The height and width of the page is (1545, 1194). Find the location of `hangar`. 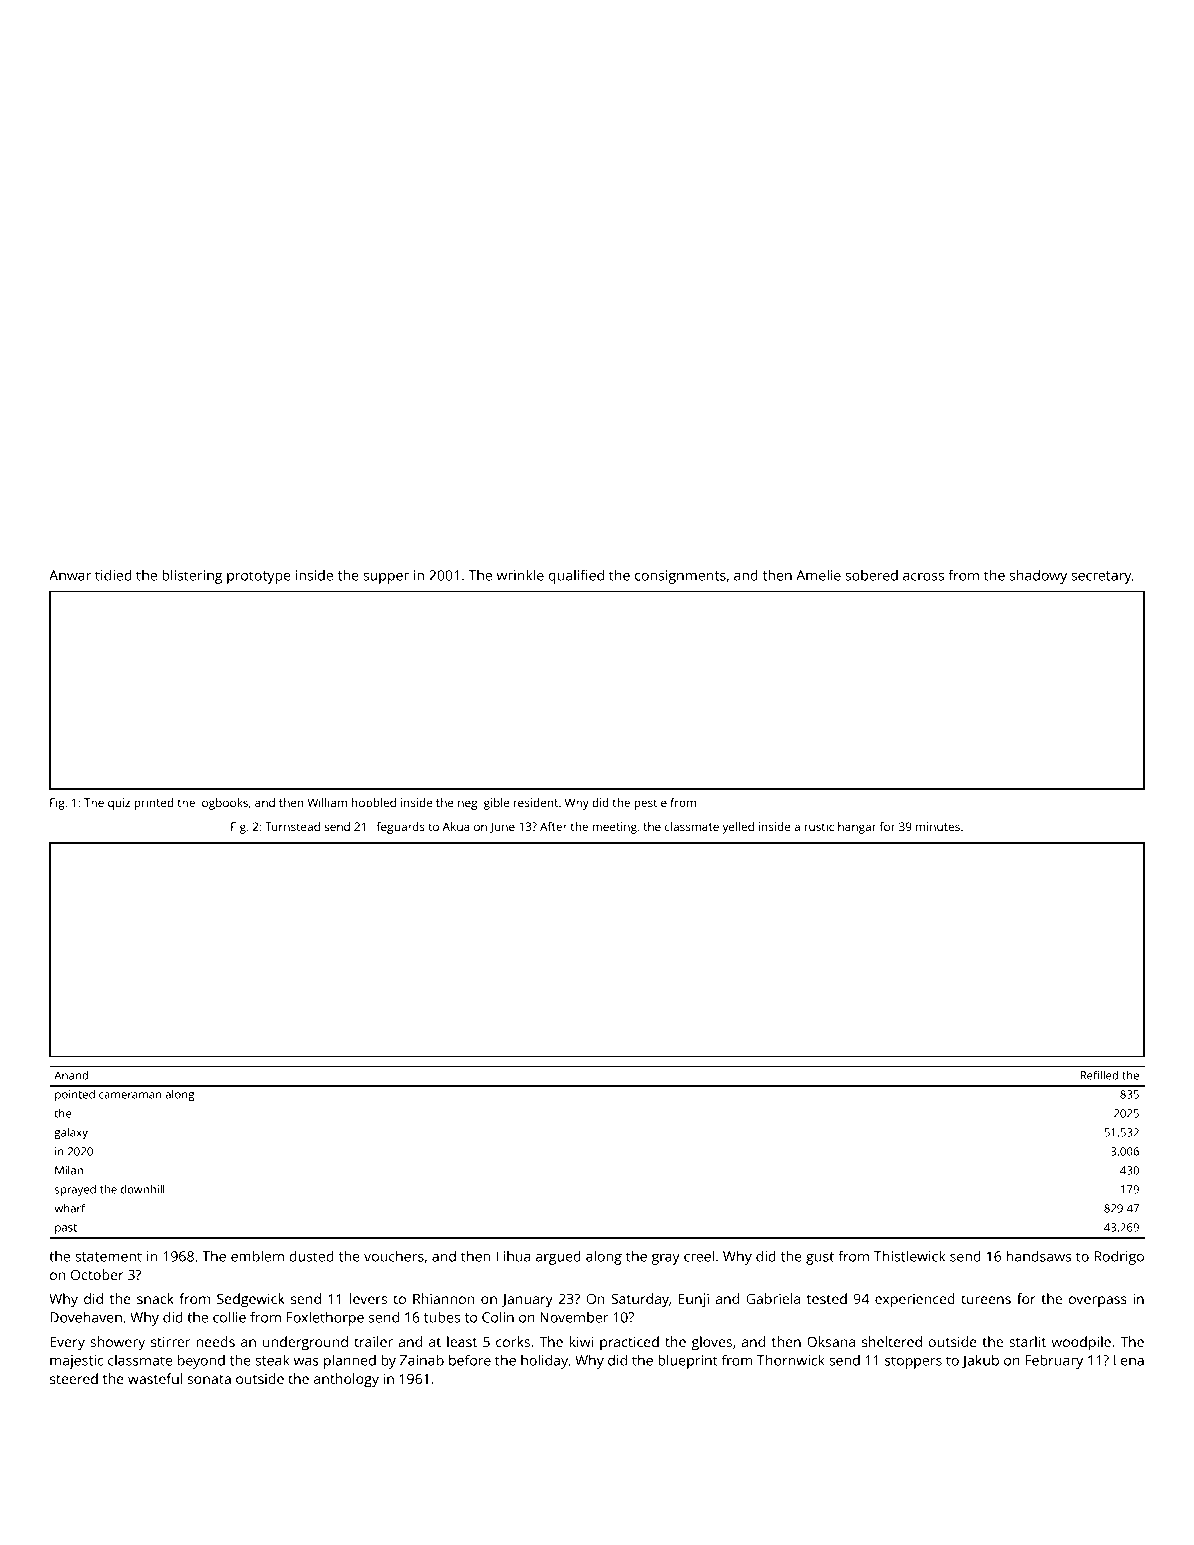

hangar is located at coordinates (857, 828).
